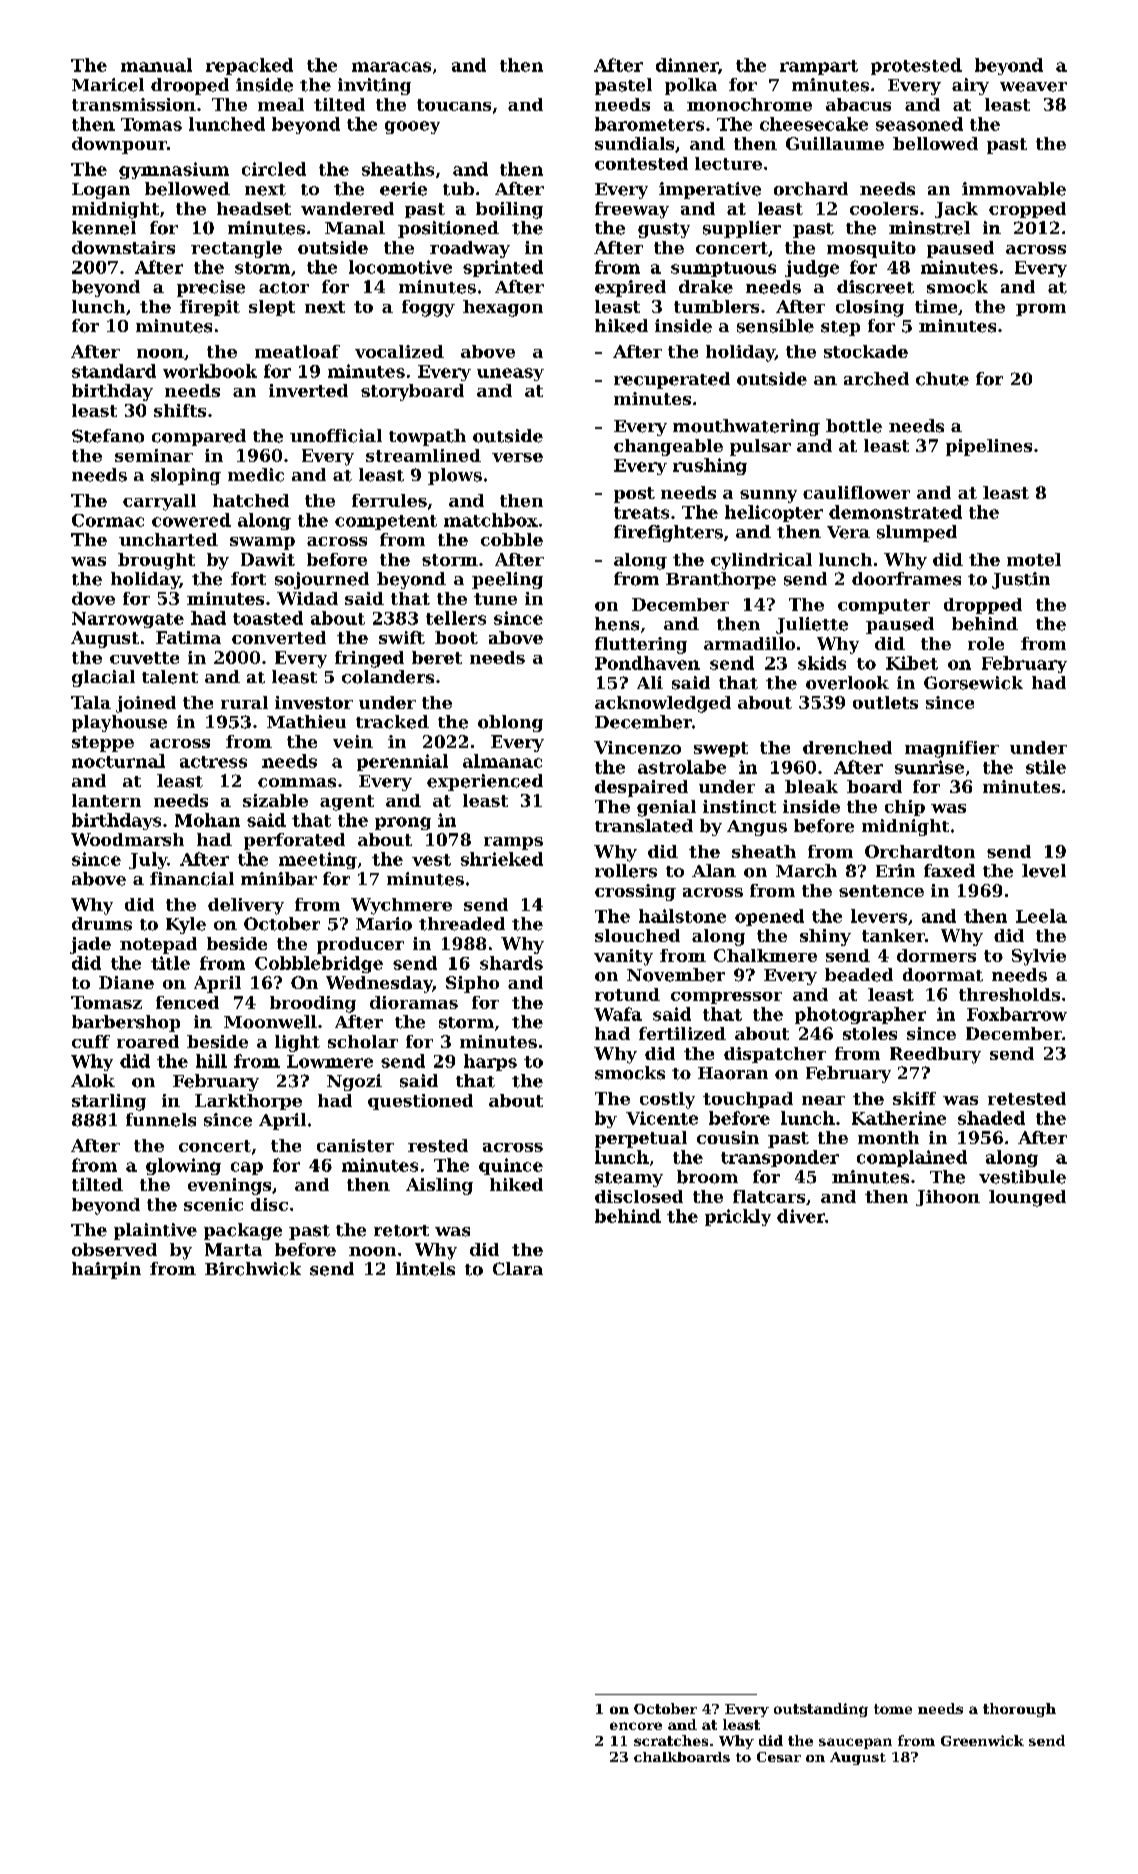 The height and width of the screenshot is (1874, 1138). I want to click on encore, so click(636, 1726).
